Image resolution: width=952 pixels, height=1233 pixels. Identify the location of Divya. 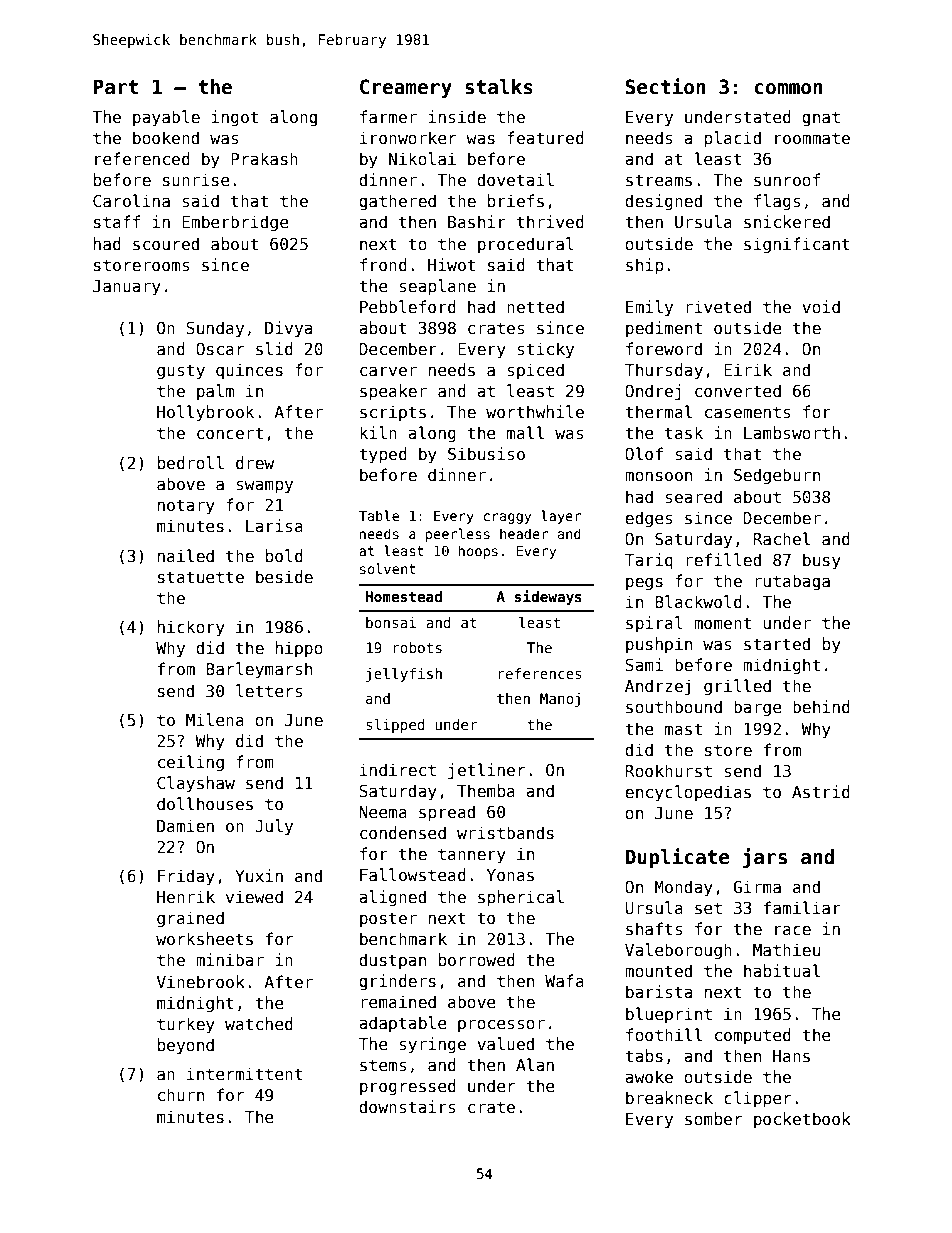
(288, 329).
